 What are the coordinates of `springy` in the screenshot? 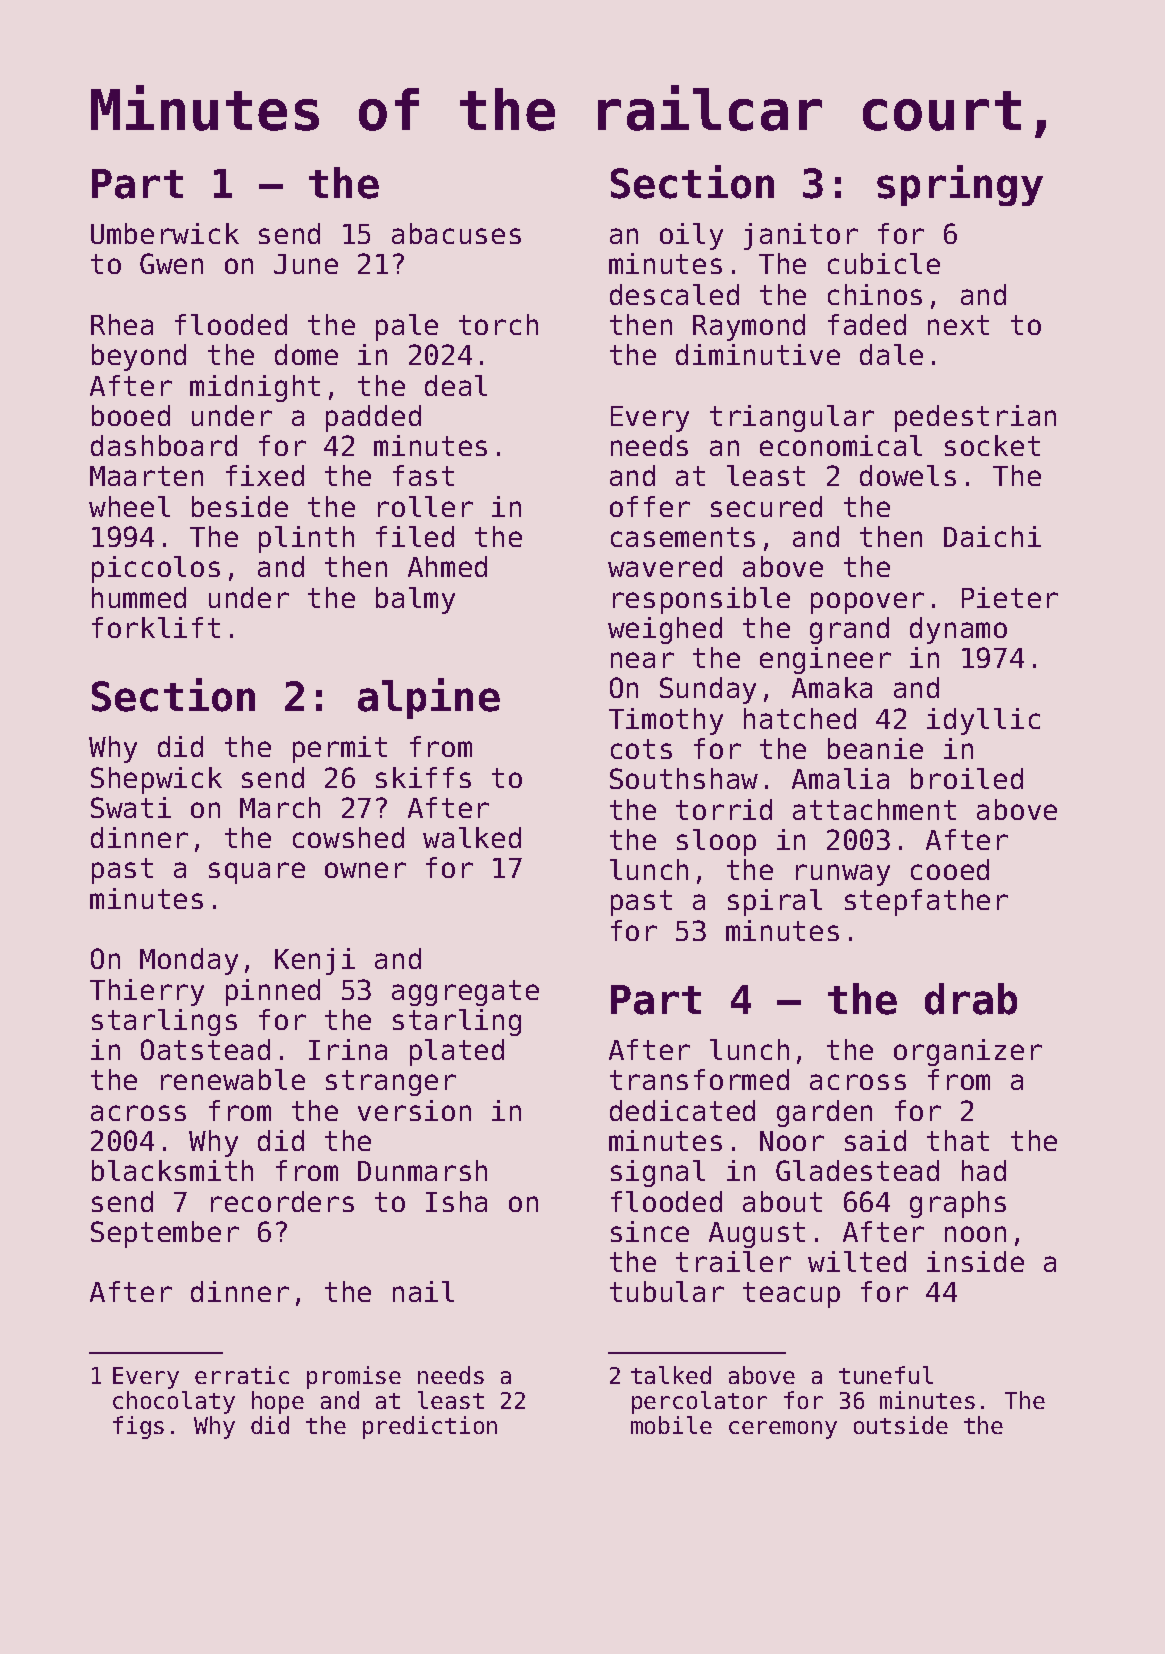 It's located at (960, 185).
